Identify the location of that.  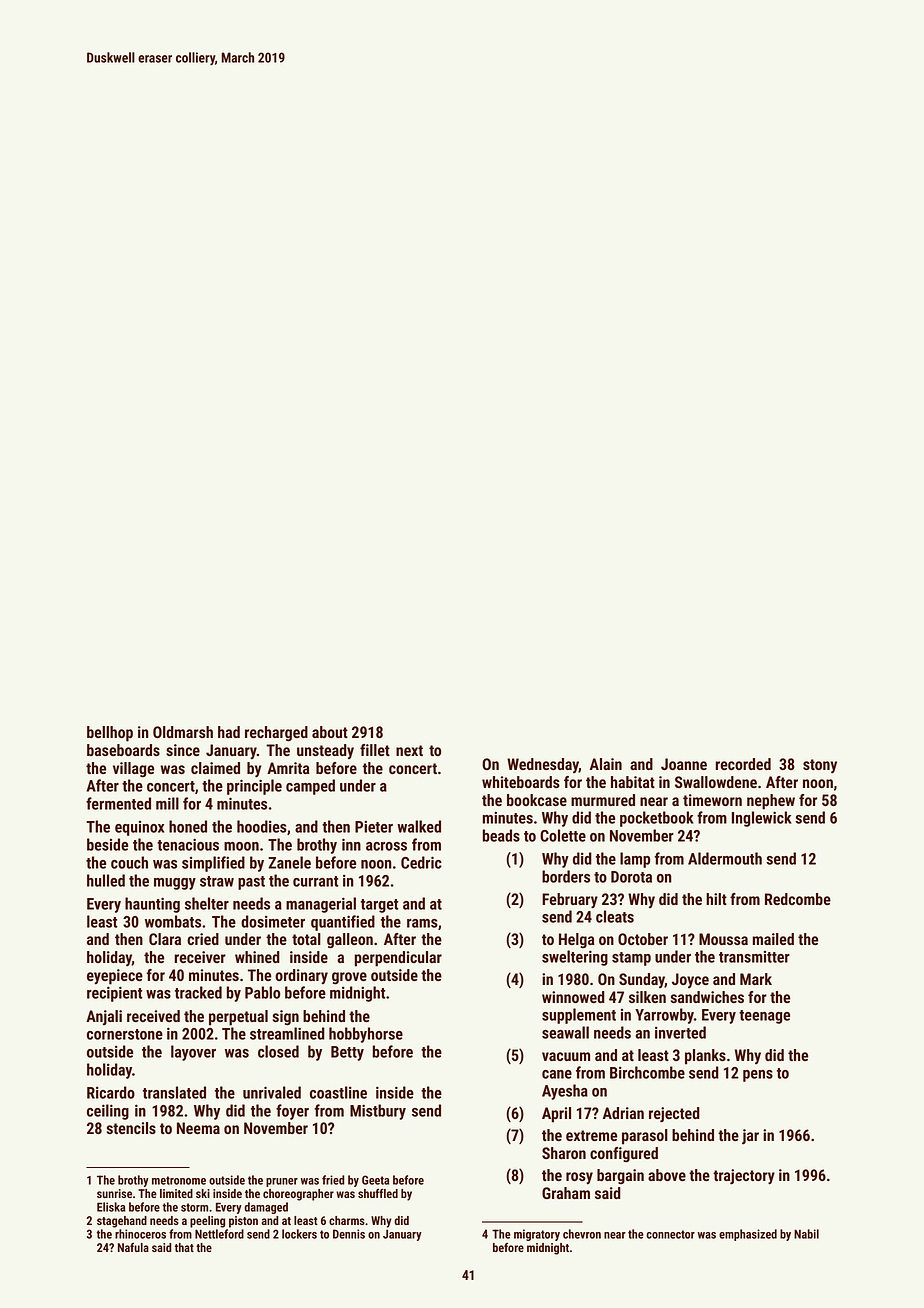
(184, 1247).
